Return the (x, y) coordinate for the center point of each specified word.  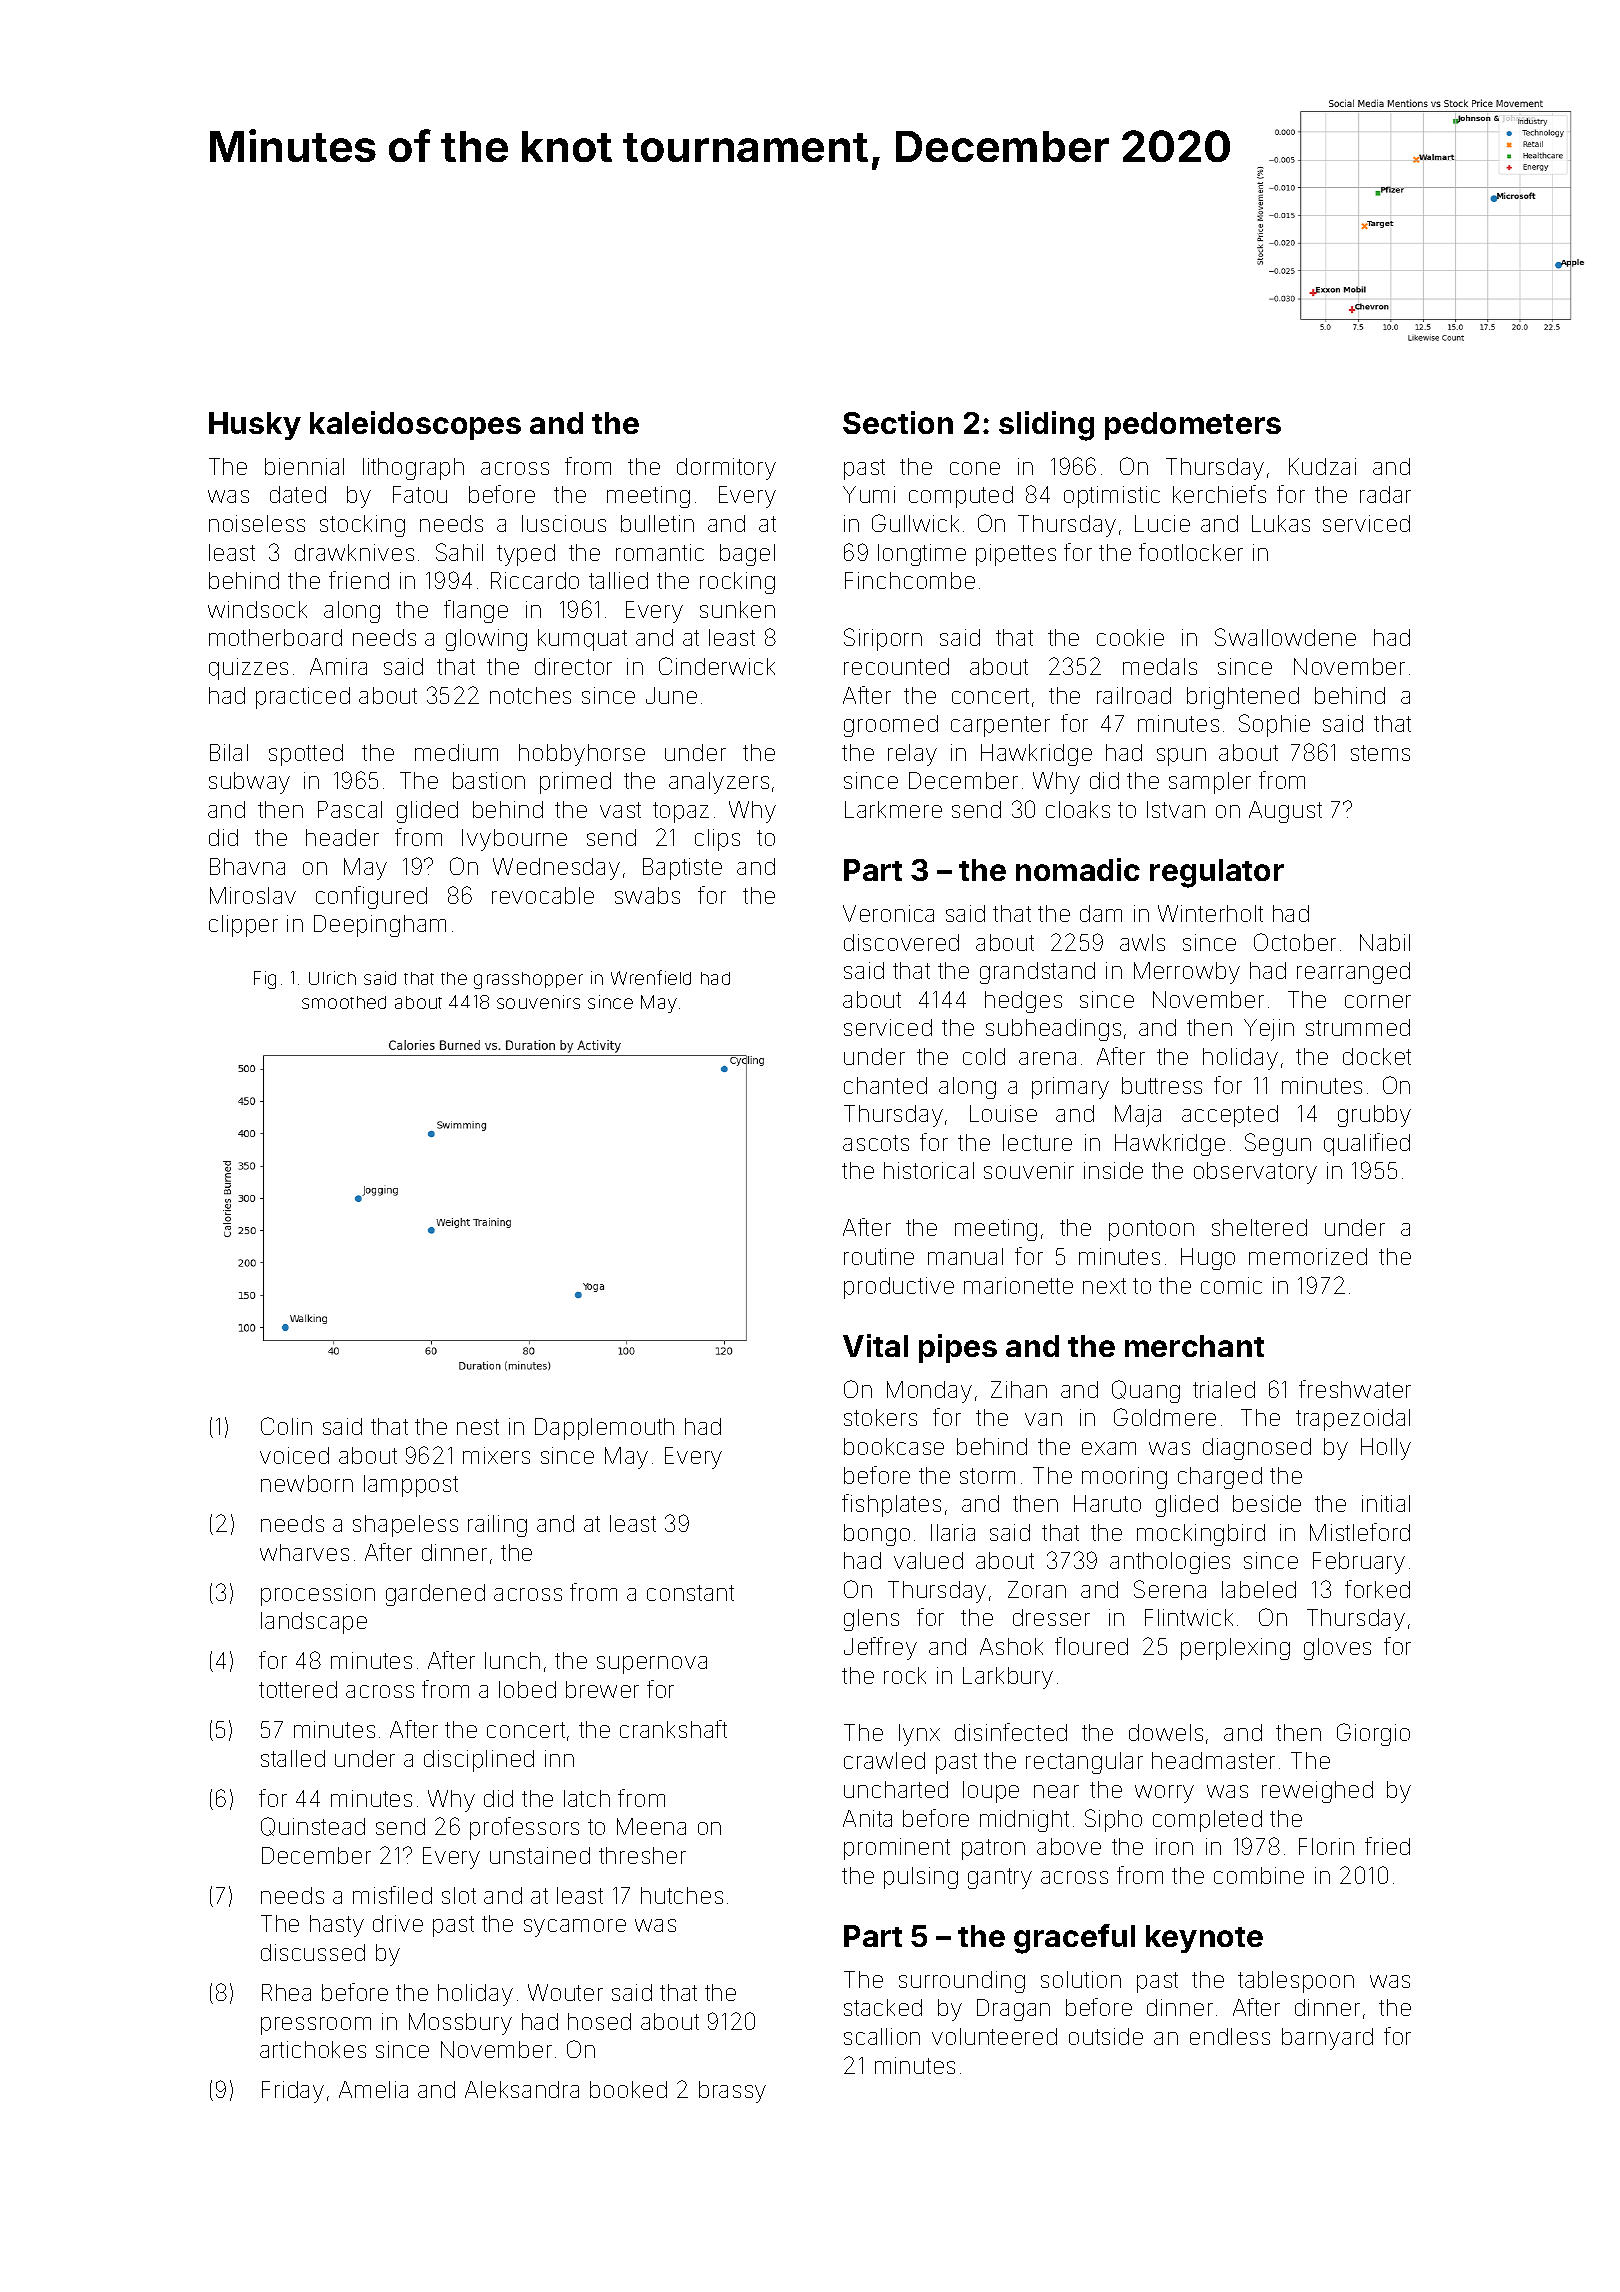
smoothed (344, 1002)
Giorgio (1373, 1734)
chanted (885, 1085)
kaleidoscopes (415, 425)
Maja (1138, 1116)
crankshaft (673, 1729)
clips (717, 840)
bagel (747, 555)
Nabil (1385, 942)
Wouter (565, 1992)
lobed (527, 1689)
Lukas (1281, 523)
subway (249, 783)
